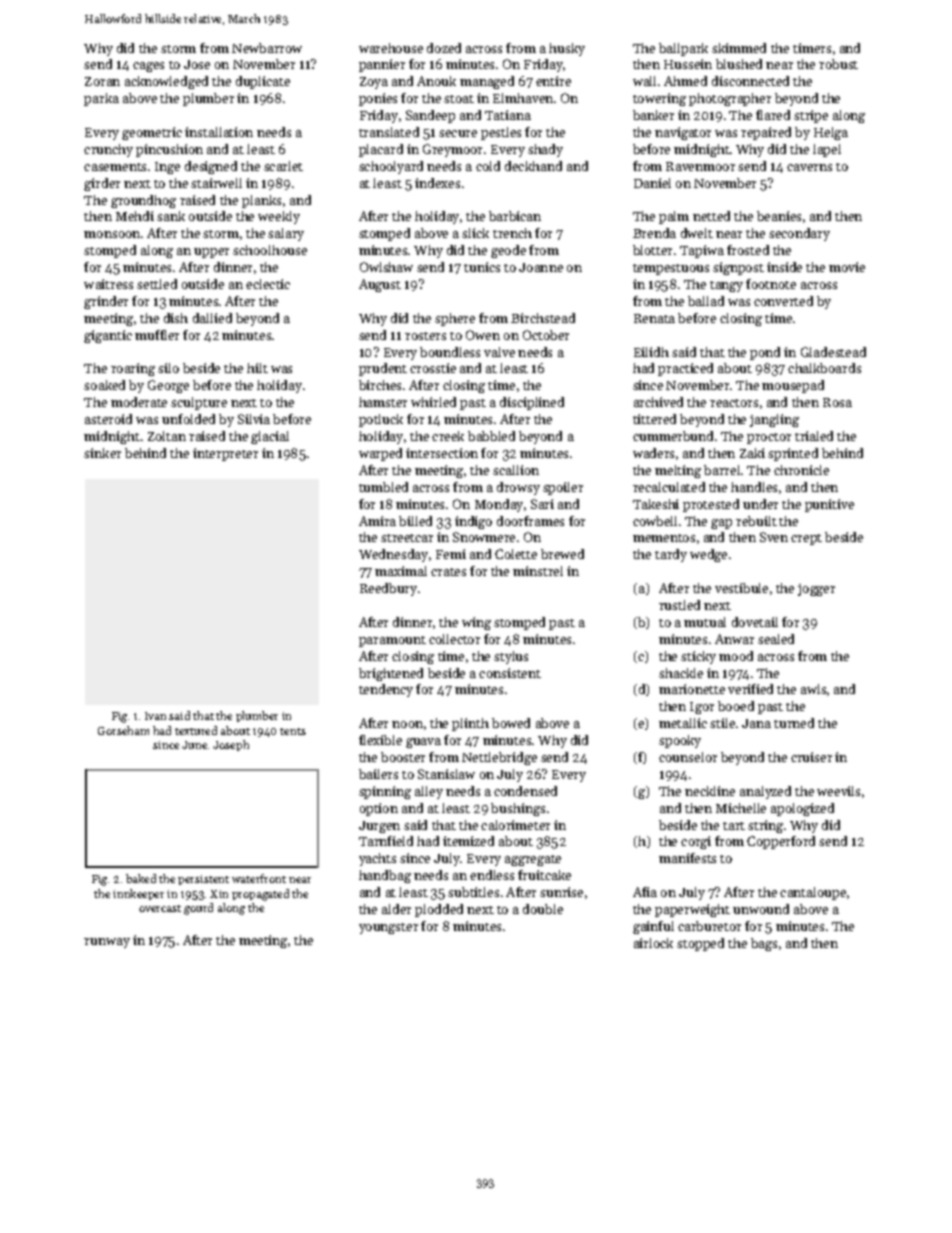 The width and height of the page is (952, 1233). I want to click on skimmed, so click(739, 48).
